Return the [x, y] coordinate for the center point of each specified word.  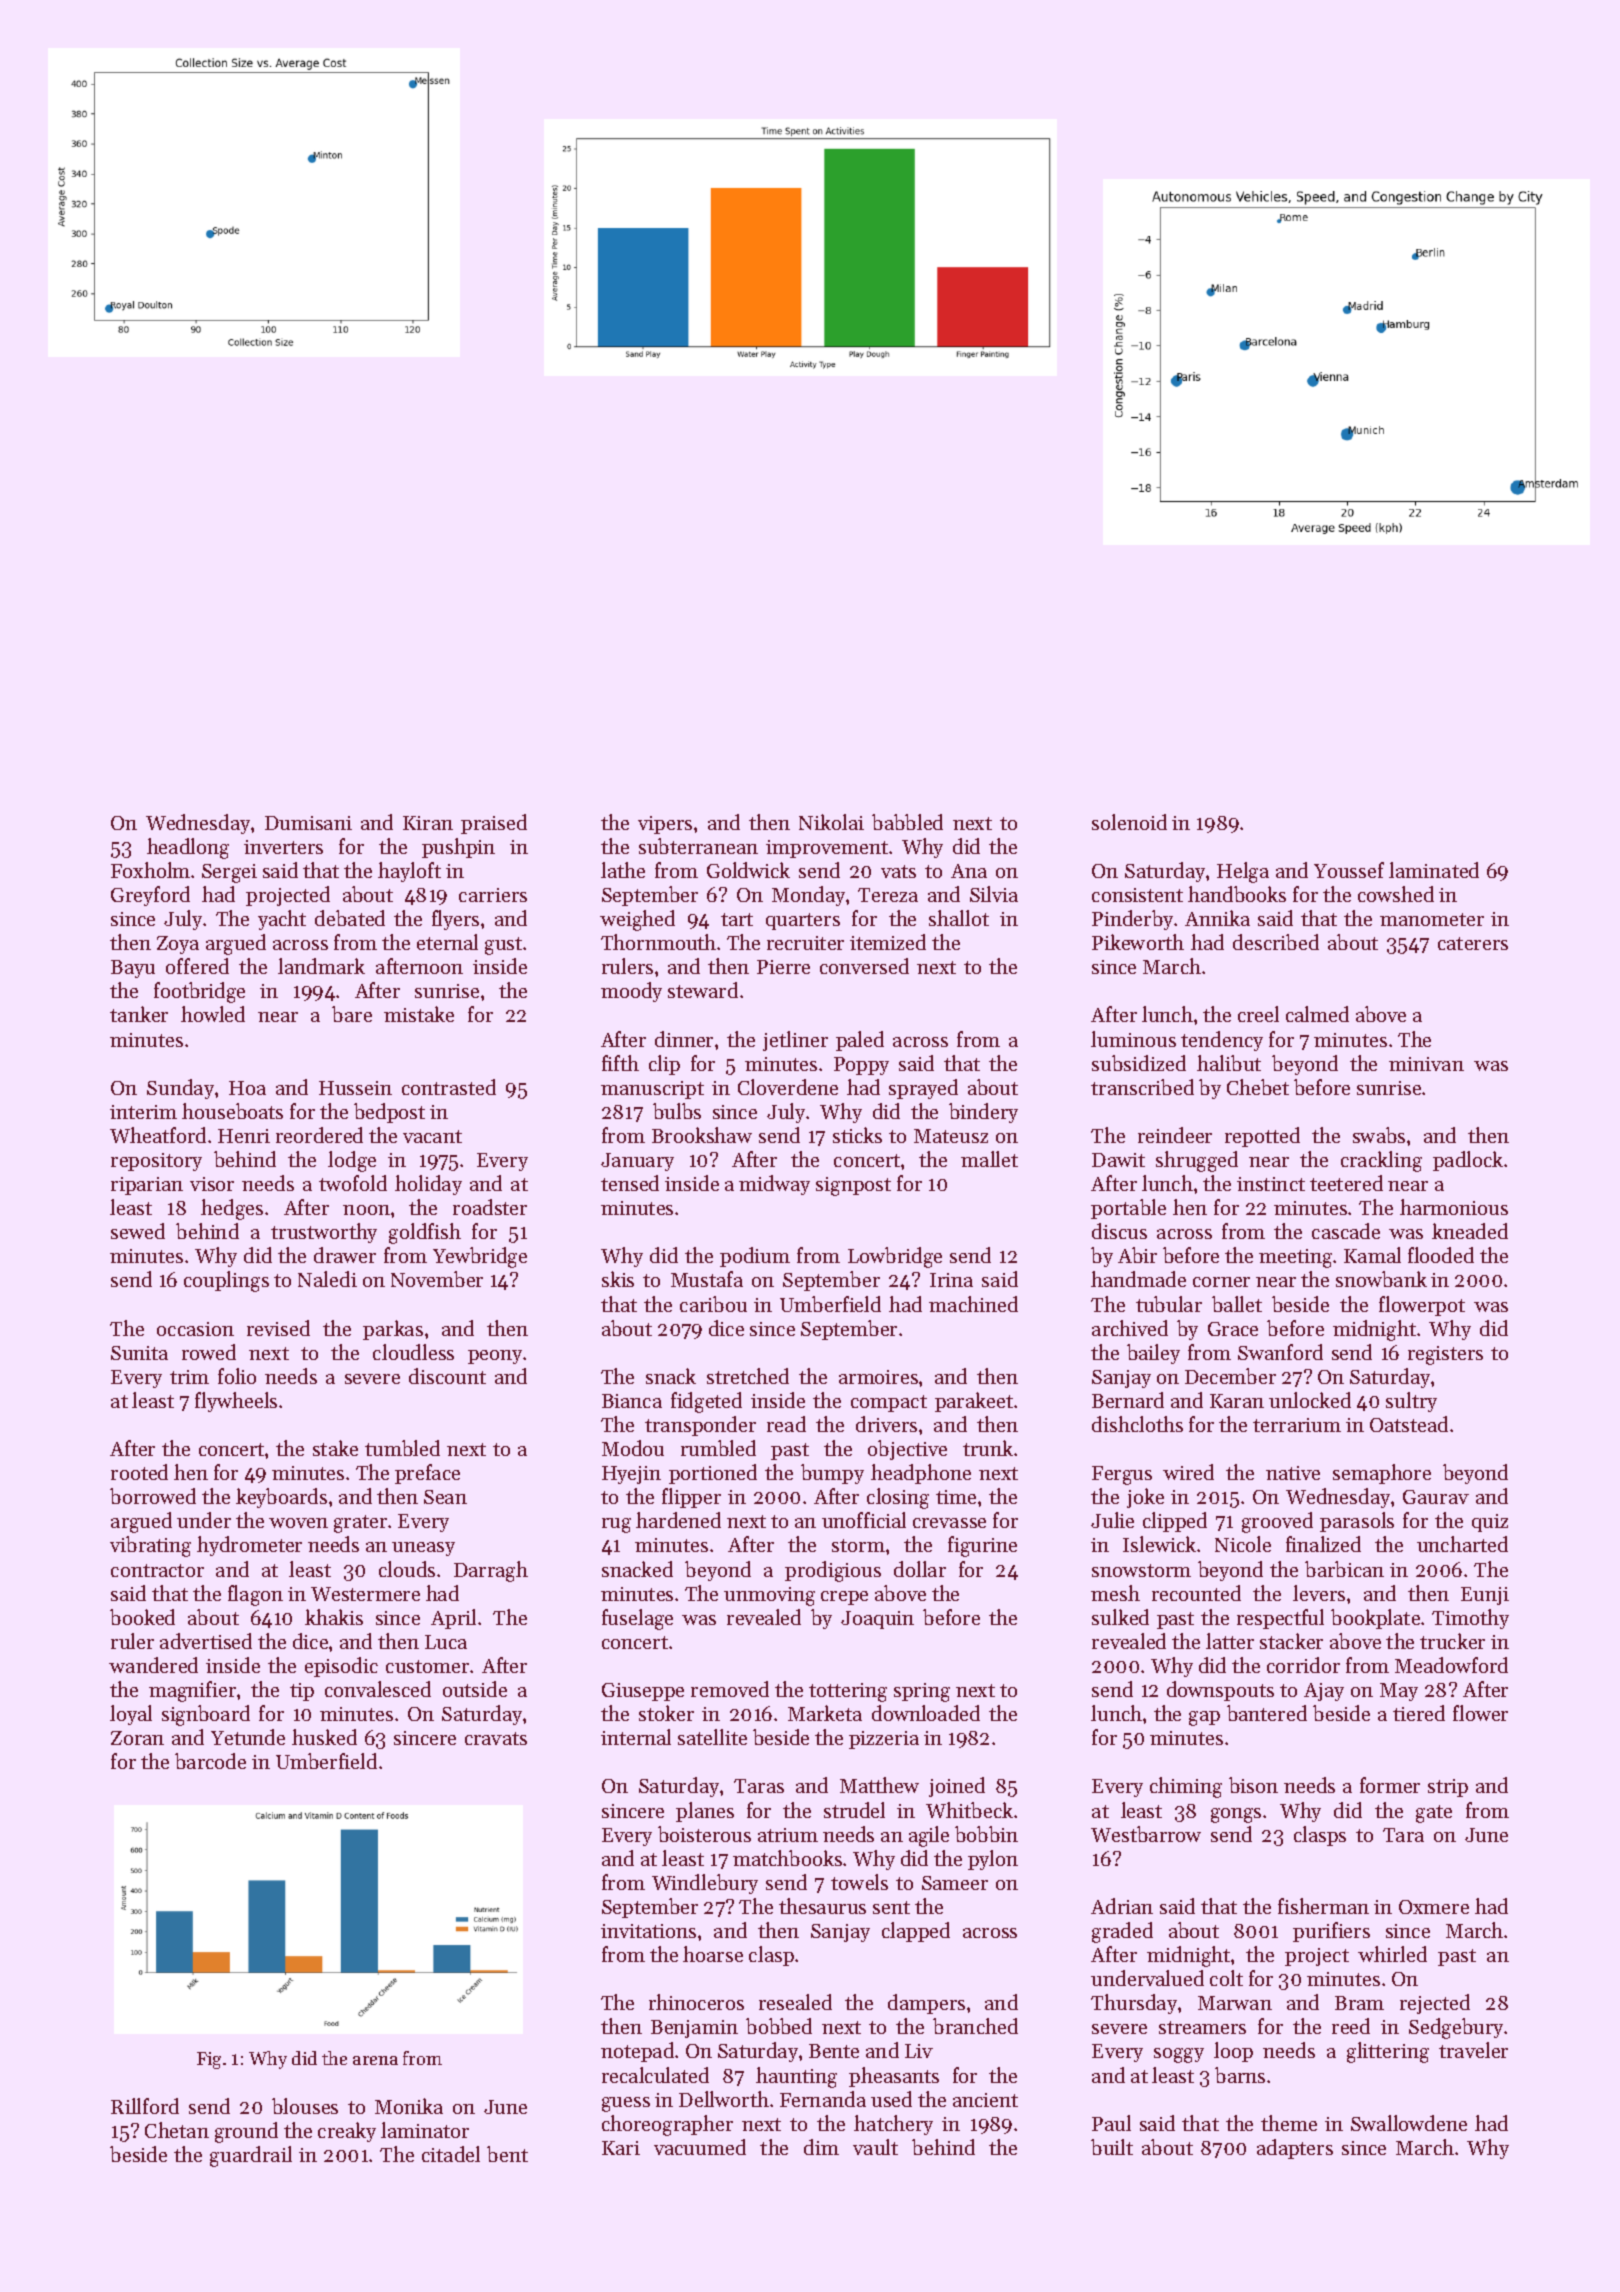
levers [1319, 1593]
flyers [455, 920]
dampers [926, 2004]
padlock [1468, 1161]
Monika [409, 2106]
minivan [1426, 1064]
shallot [959, 918]
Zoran [137, 1738]
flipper [691, 1498]
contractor [157, 1570]
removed [730, 1689]
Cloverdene [788, 1087]
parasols [1357, 1522]
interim [143, 1112]
